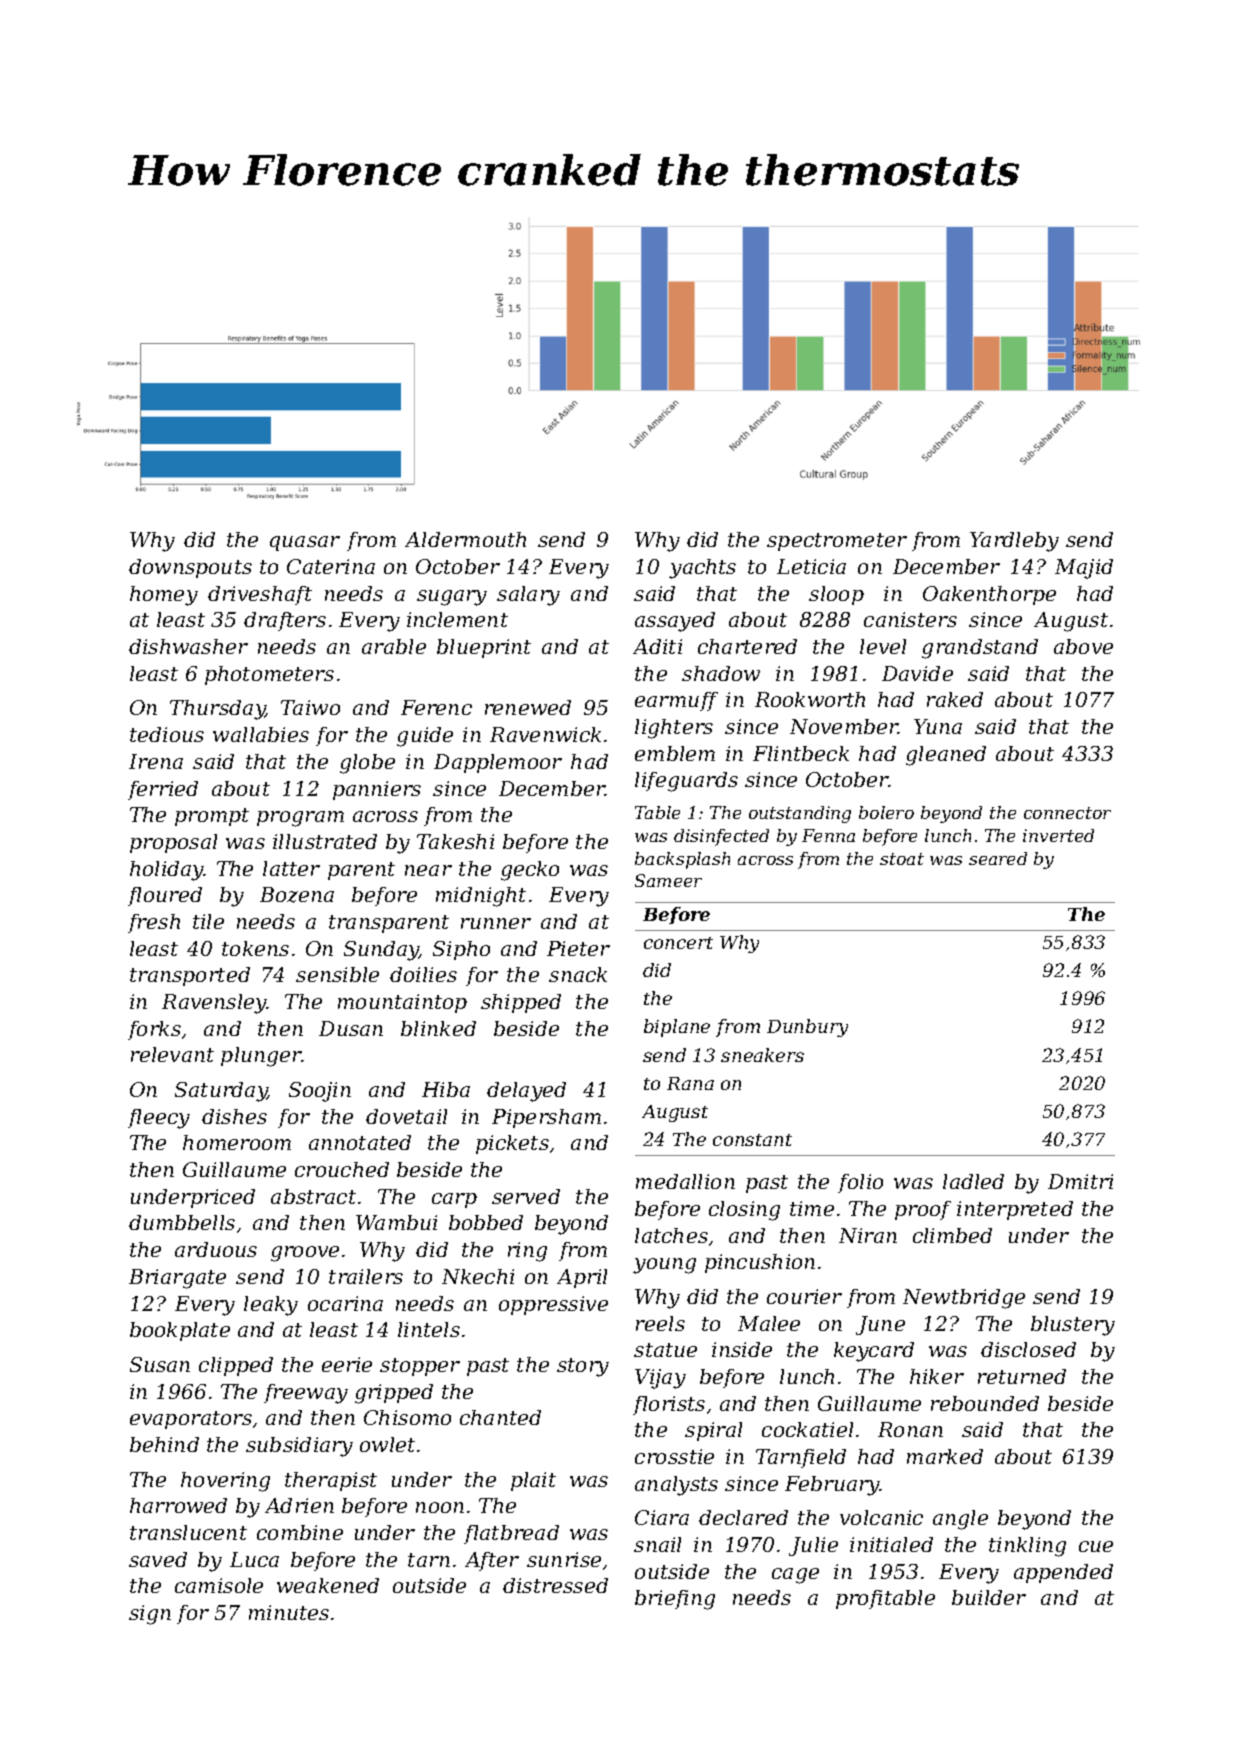 The width and height of the screenshot is (1244, 1759). What do you see at coordinates (917, 673) in the screenshot?
I see `Davide` at bounding box center [917, 673].
